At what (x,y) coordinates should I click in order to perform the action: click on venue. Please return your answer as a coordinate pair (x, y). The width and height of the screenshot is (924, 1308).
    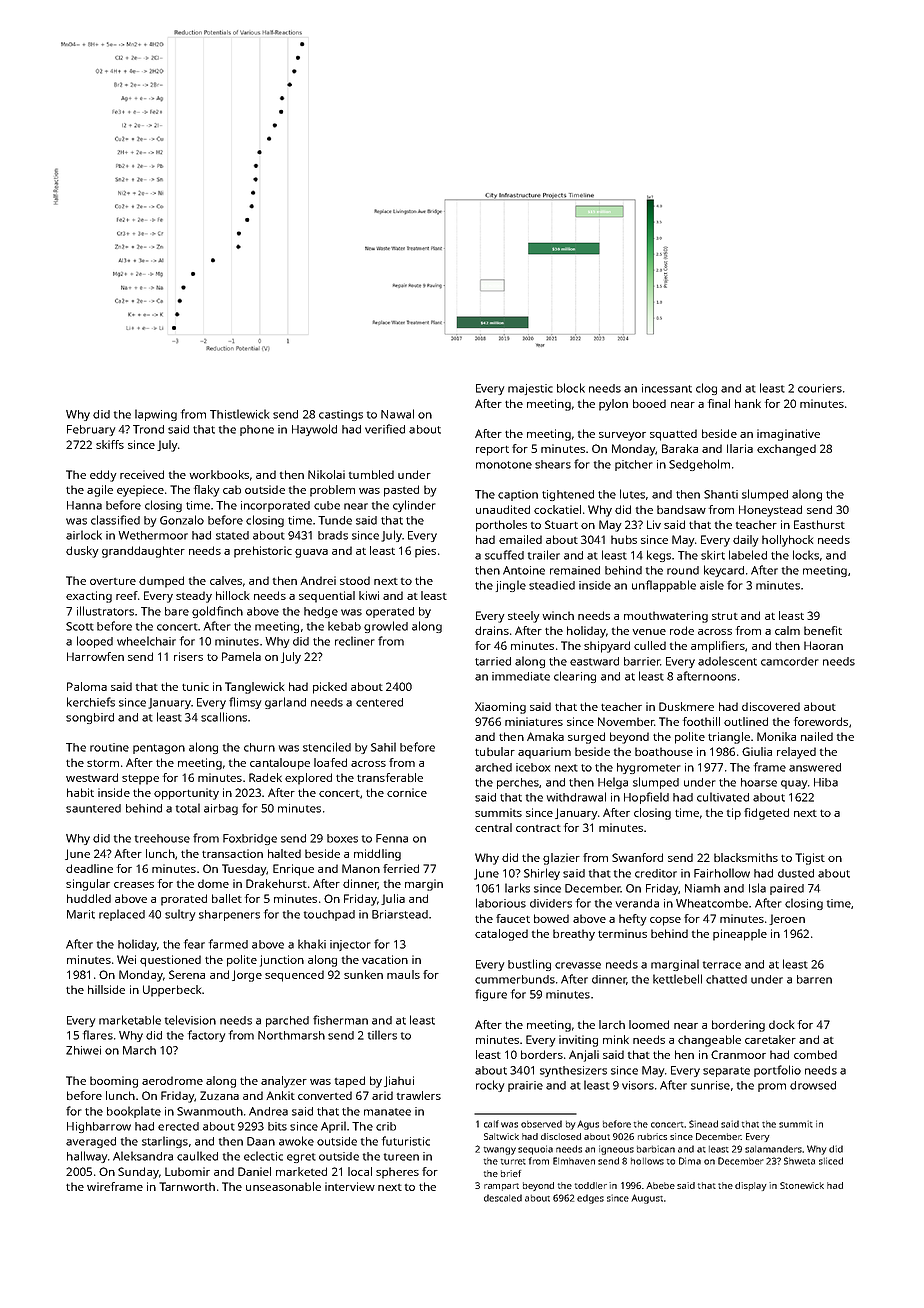
    Looking at the image, I should click on (649, 632).
